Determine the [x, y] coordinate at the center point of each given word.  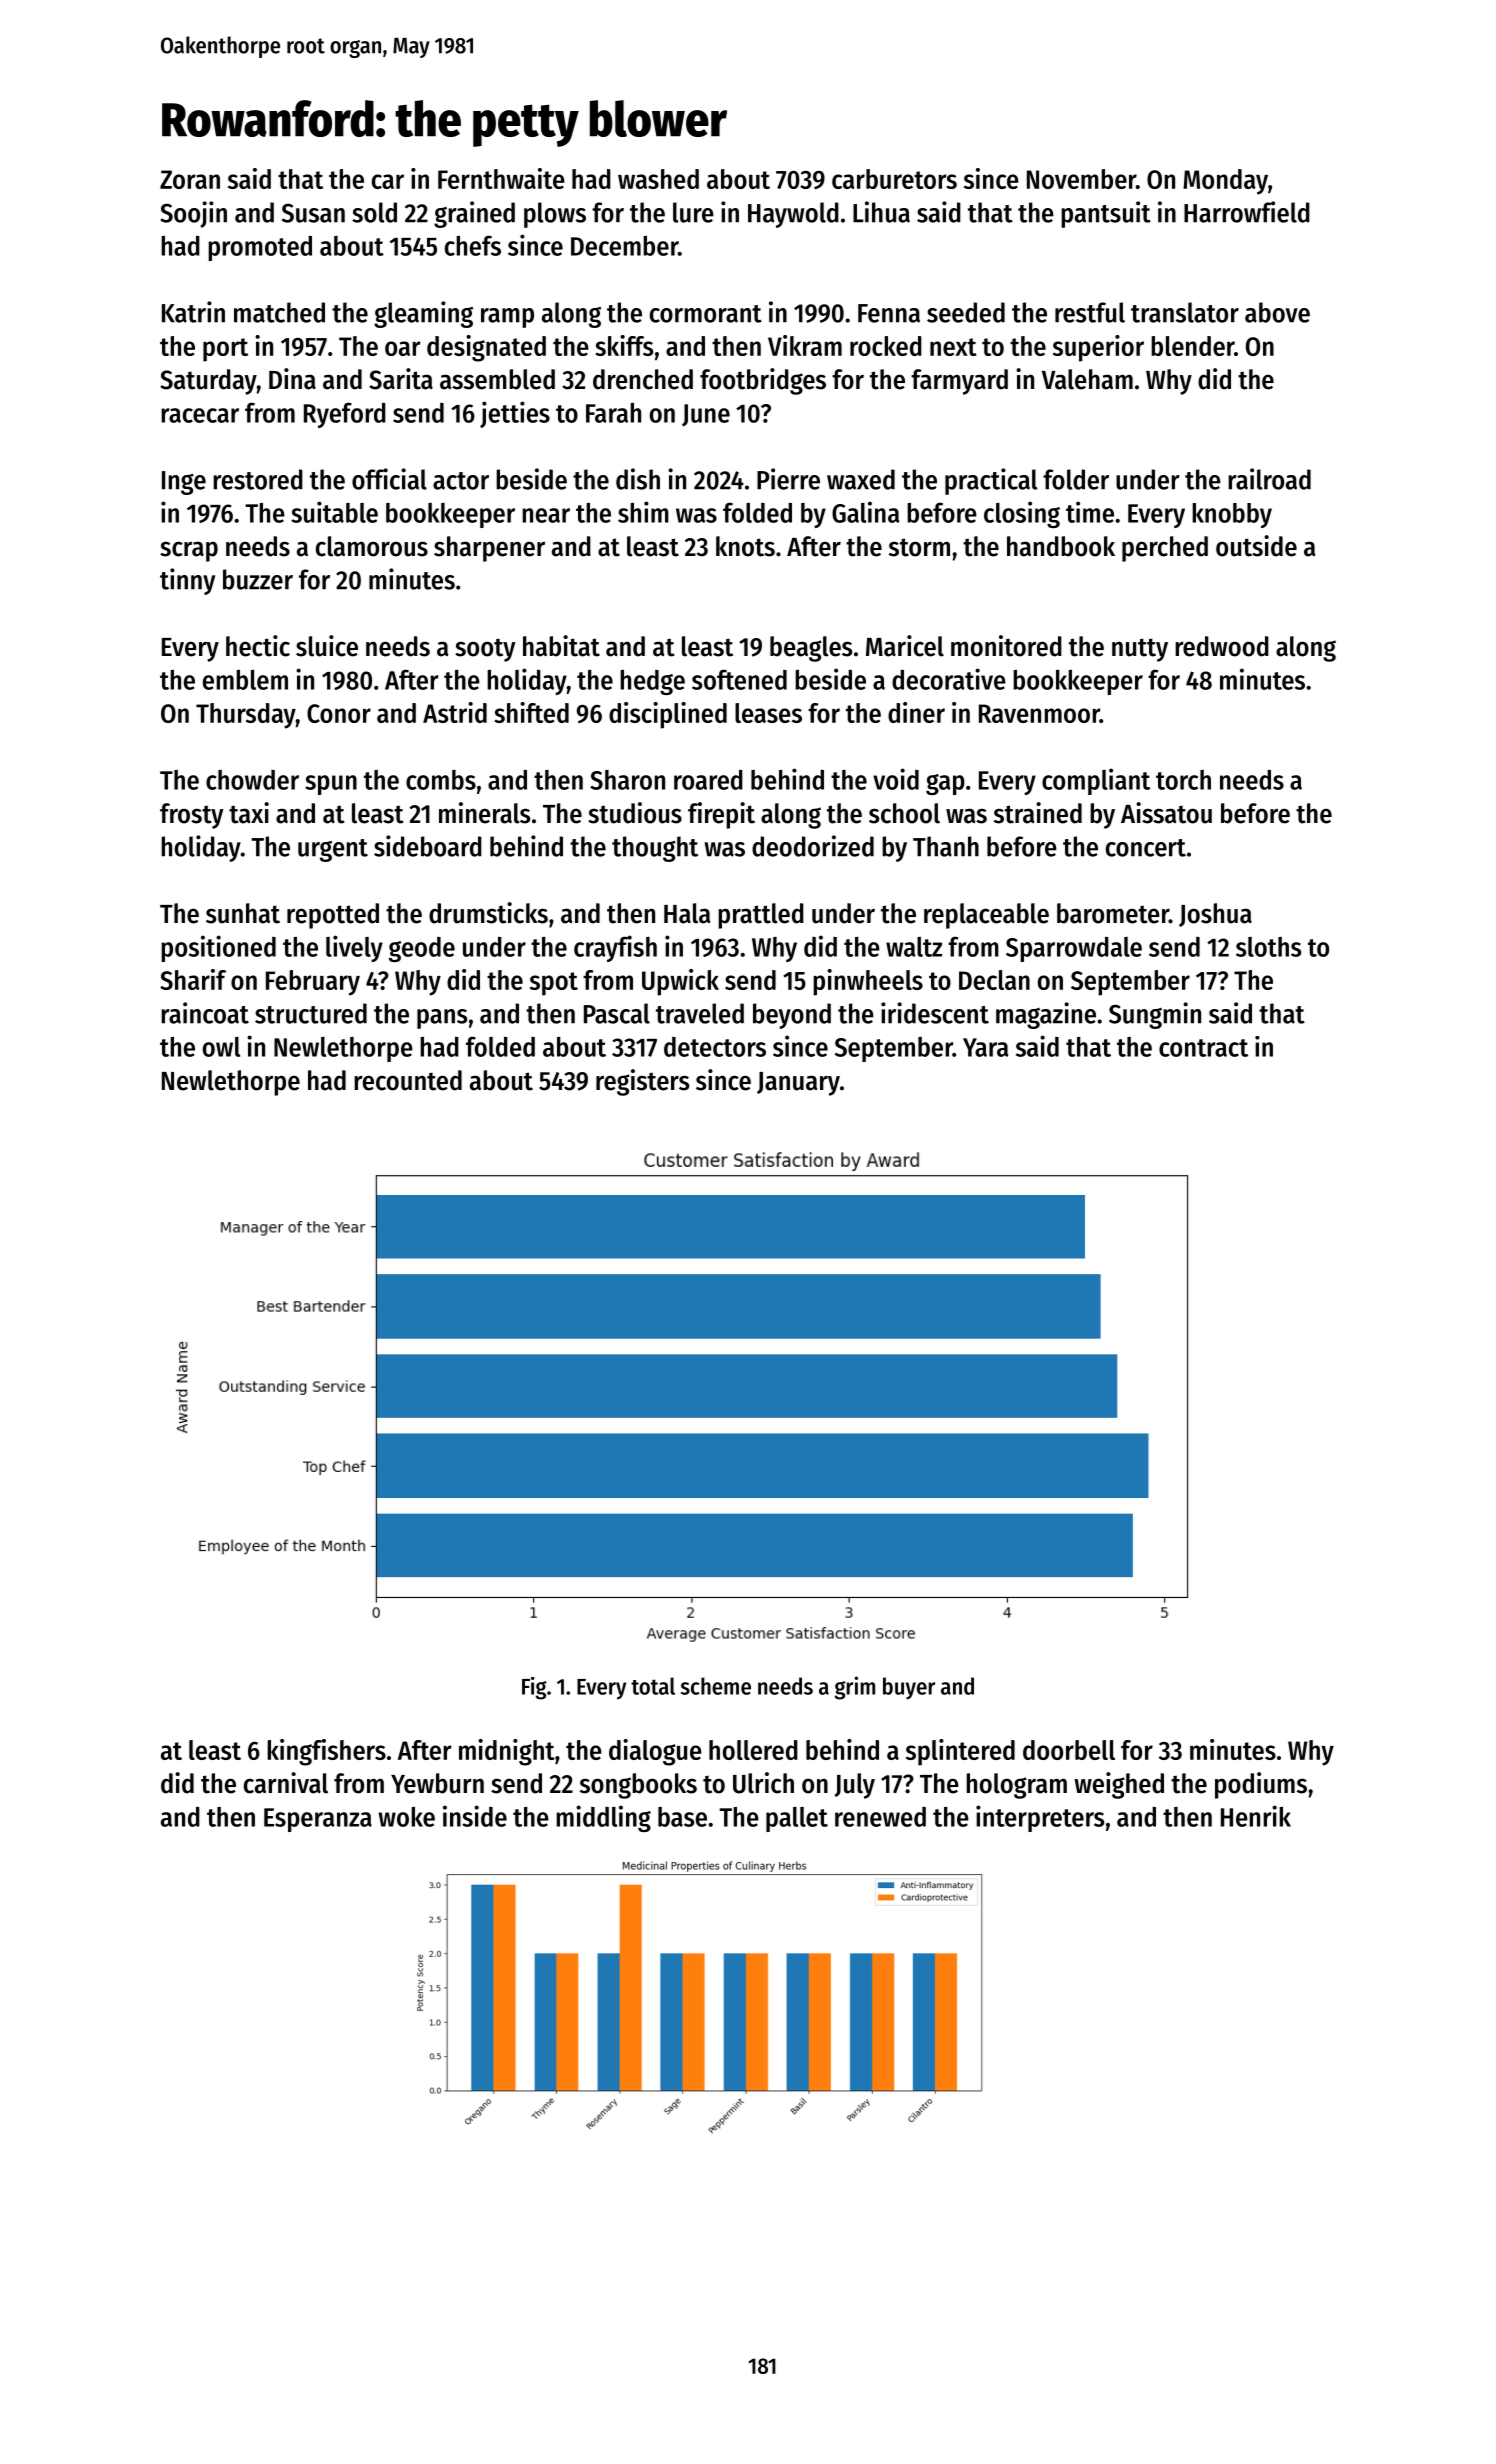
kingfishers [326, 1752]
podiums [1261, 1785]
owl [221, 1047]
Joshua [1215, 915]
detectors [715, 1047]
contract [1203, 1048]
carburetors [894, 179]
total [653, 1686]
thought [655, 849]
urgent [333, 850]
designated [486, 348]
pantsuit [1106, 214]
